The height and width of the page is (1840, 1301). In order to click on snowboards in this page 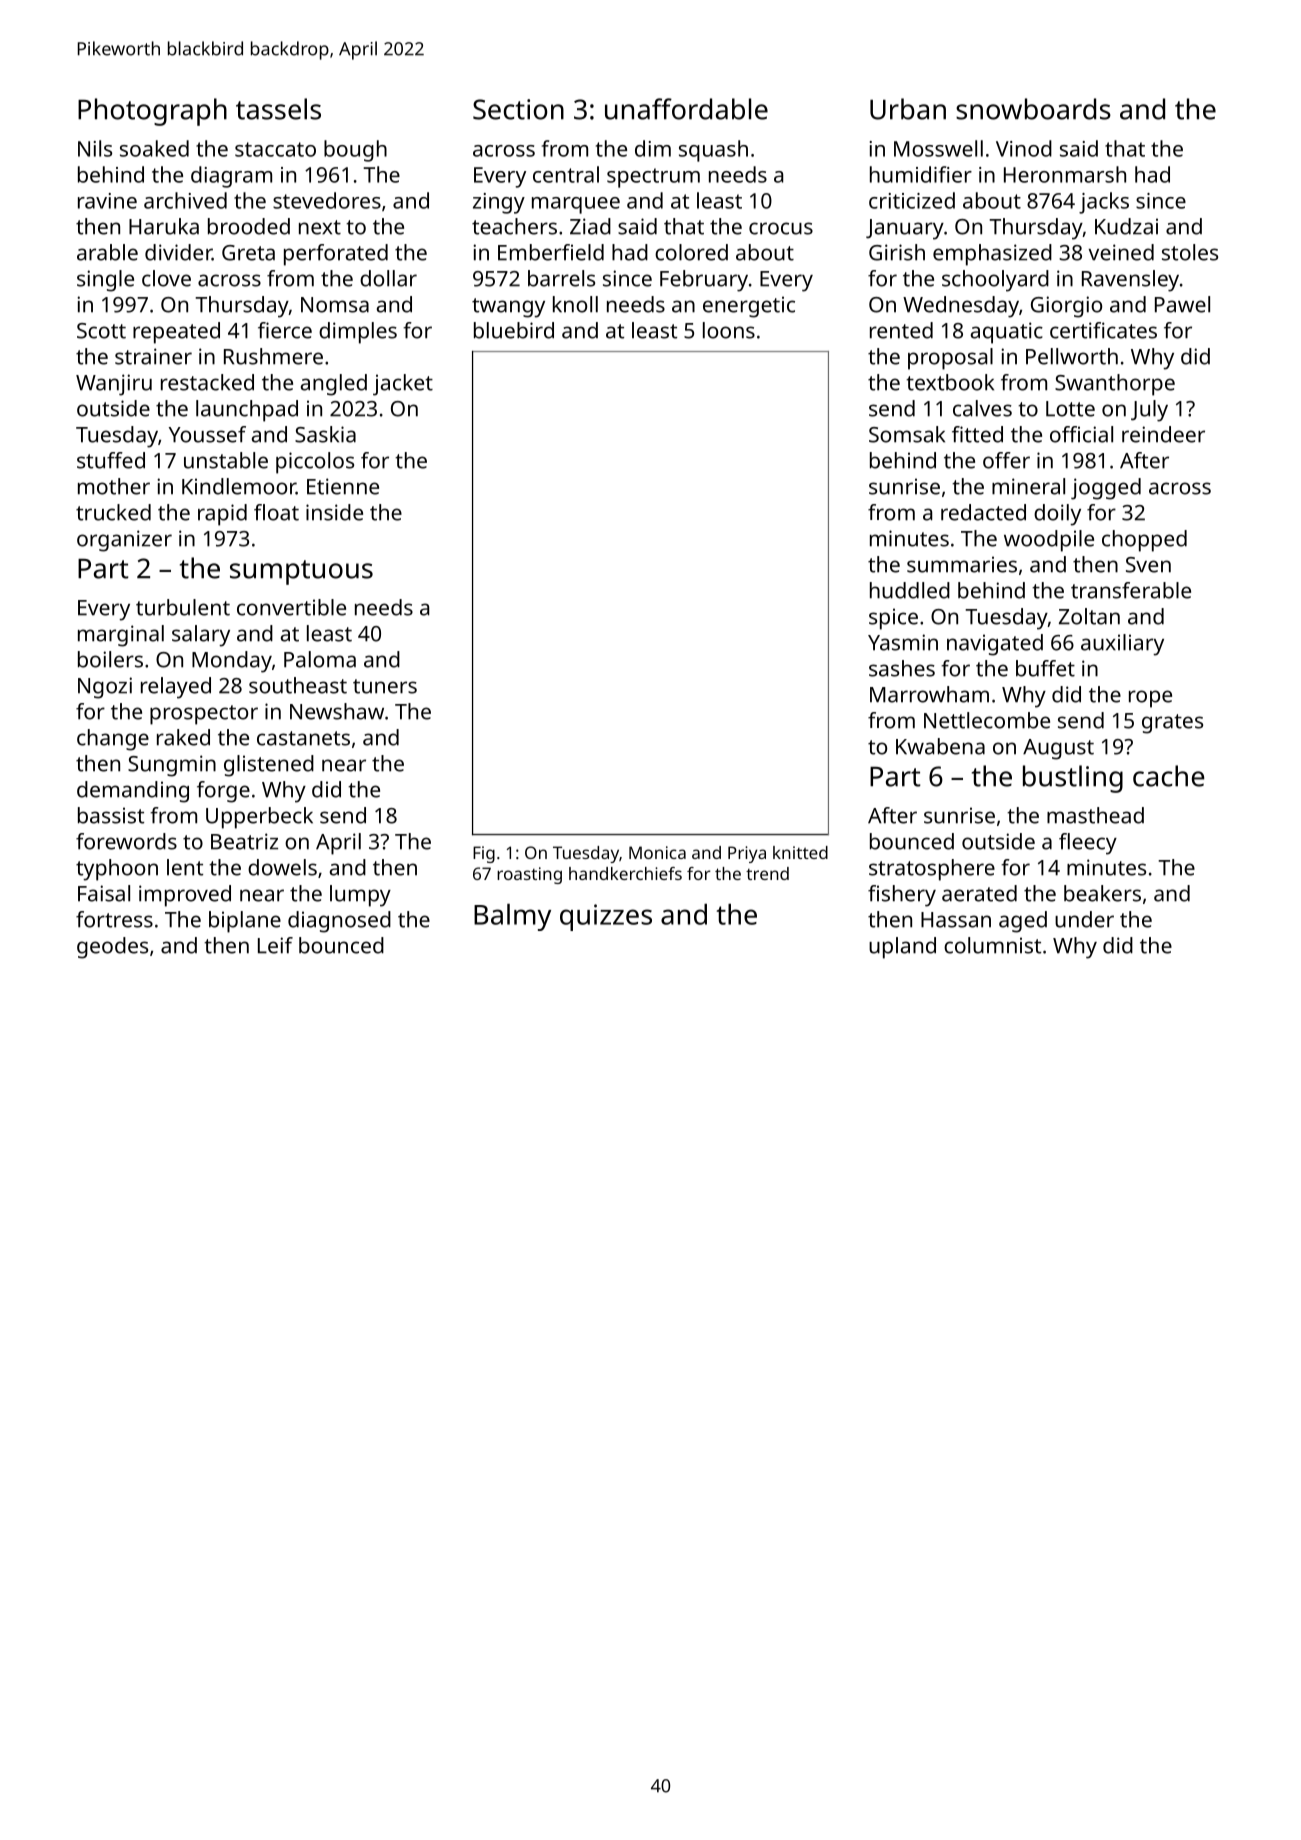, I will do `click(1033, 109)`.
